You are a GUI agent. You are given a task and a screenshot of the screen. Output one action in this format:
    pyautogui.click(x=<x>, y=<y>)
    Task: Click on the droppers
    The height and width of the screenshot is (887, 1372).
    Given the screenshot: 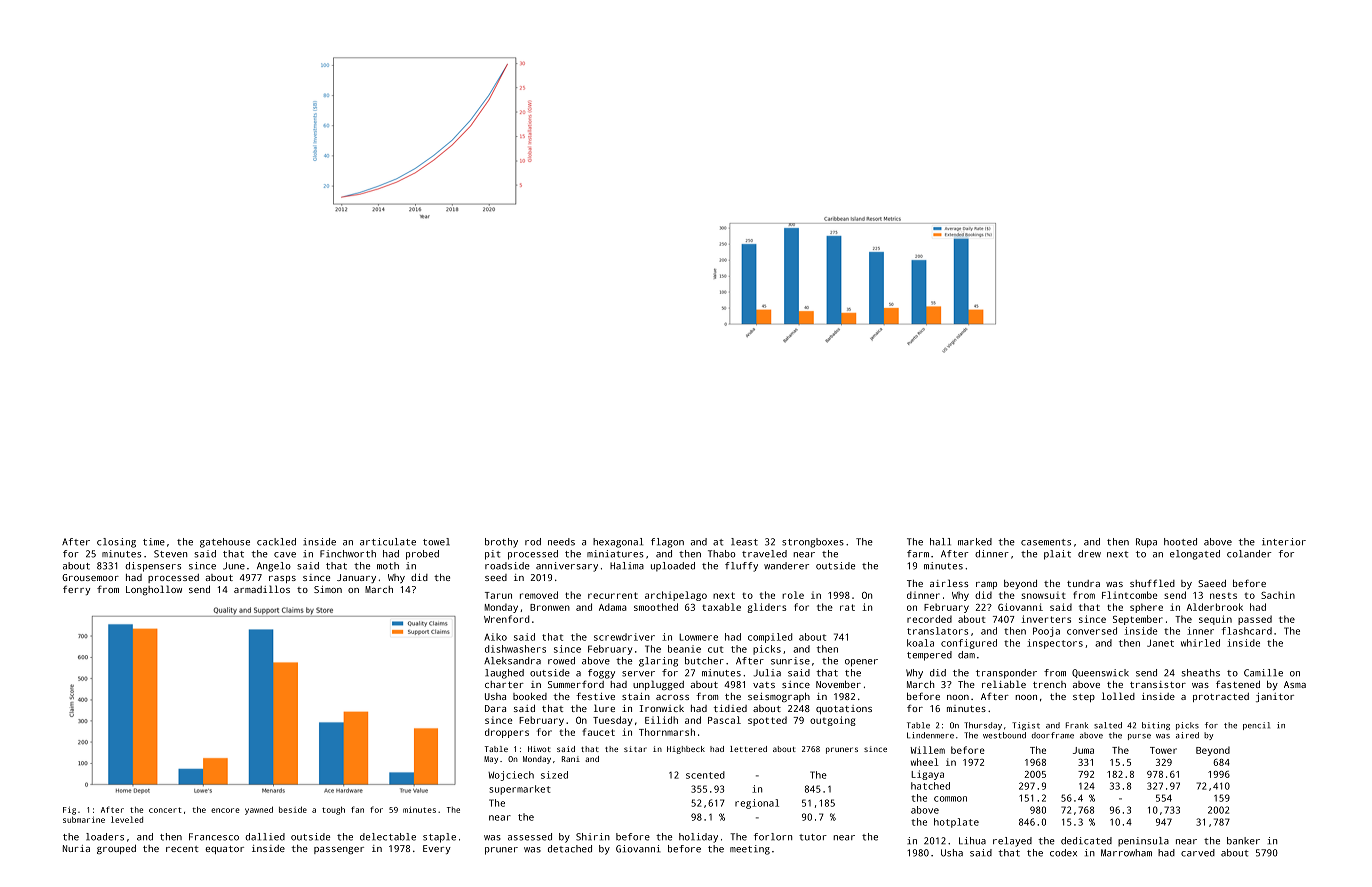 What is the action you would take?
    pyautogui.click(x=507, y=733)
